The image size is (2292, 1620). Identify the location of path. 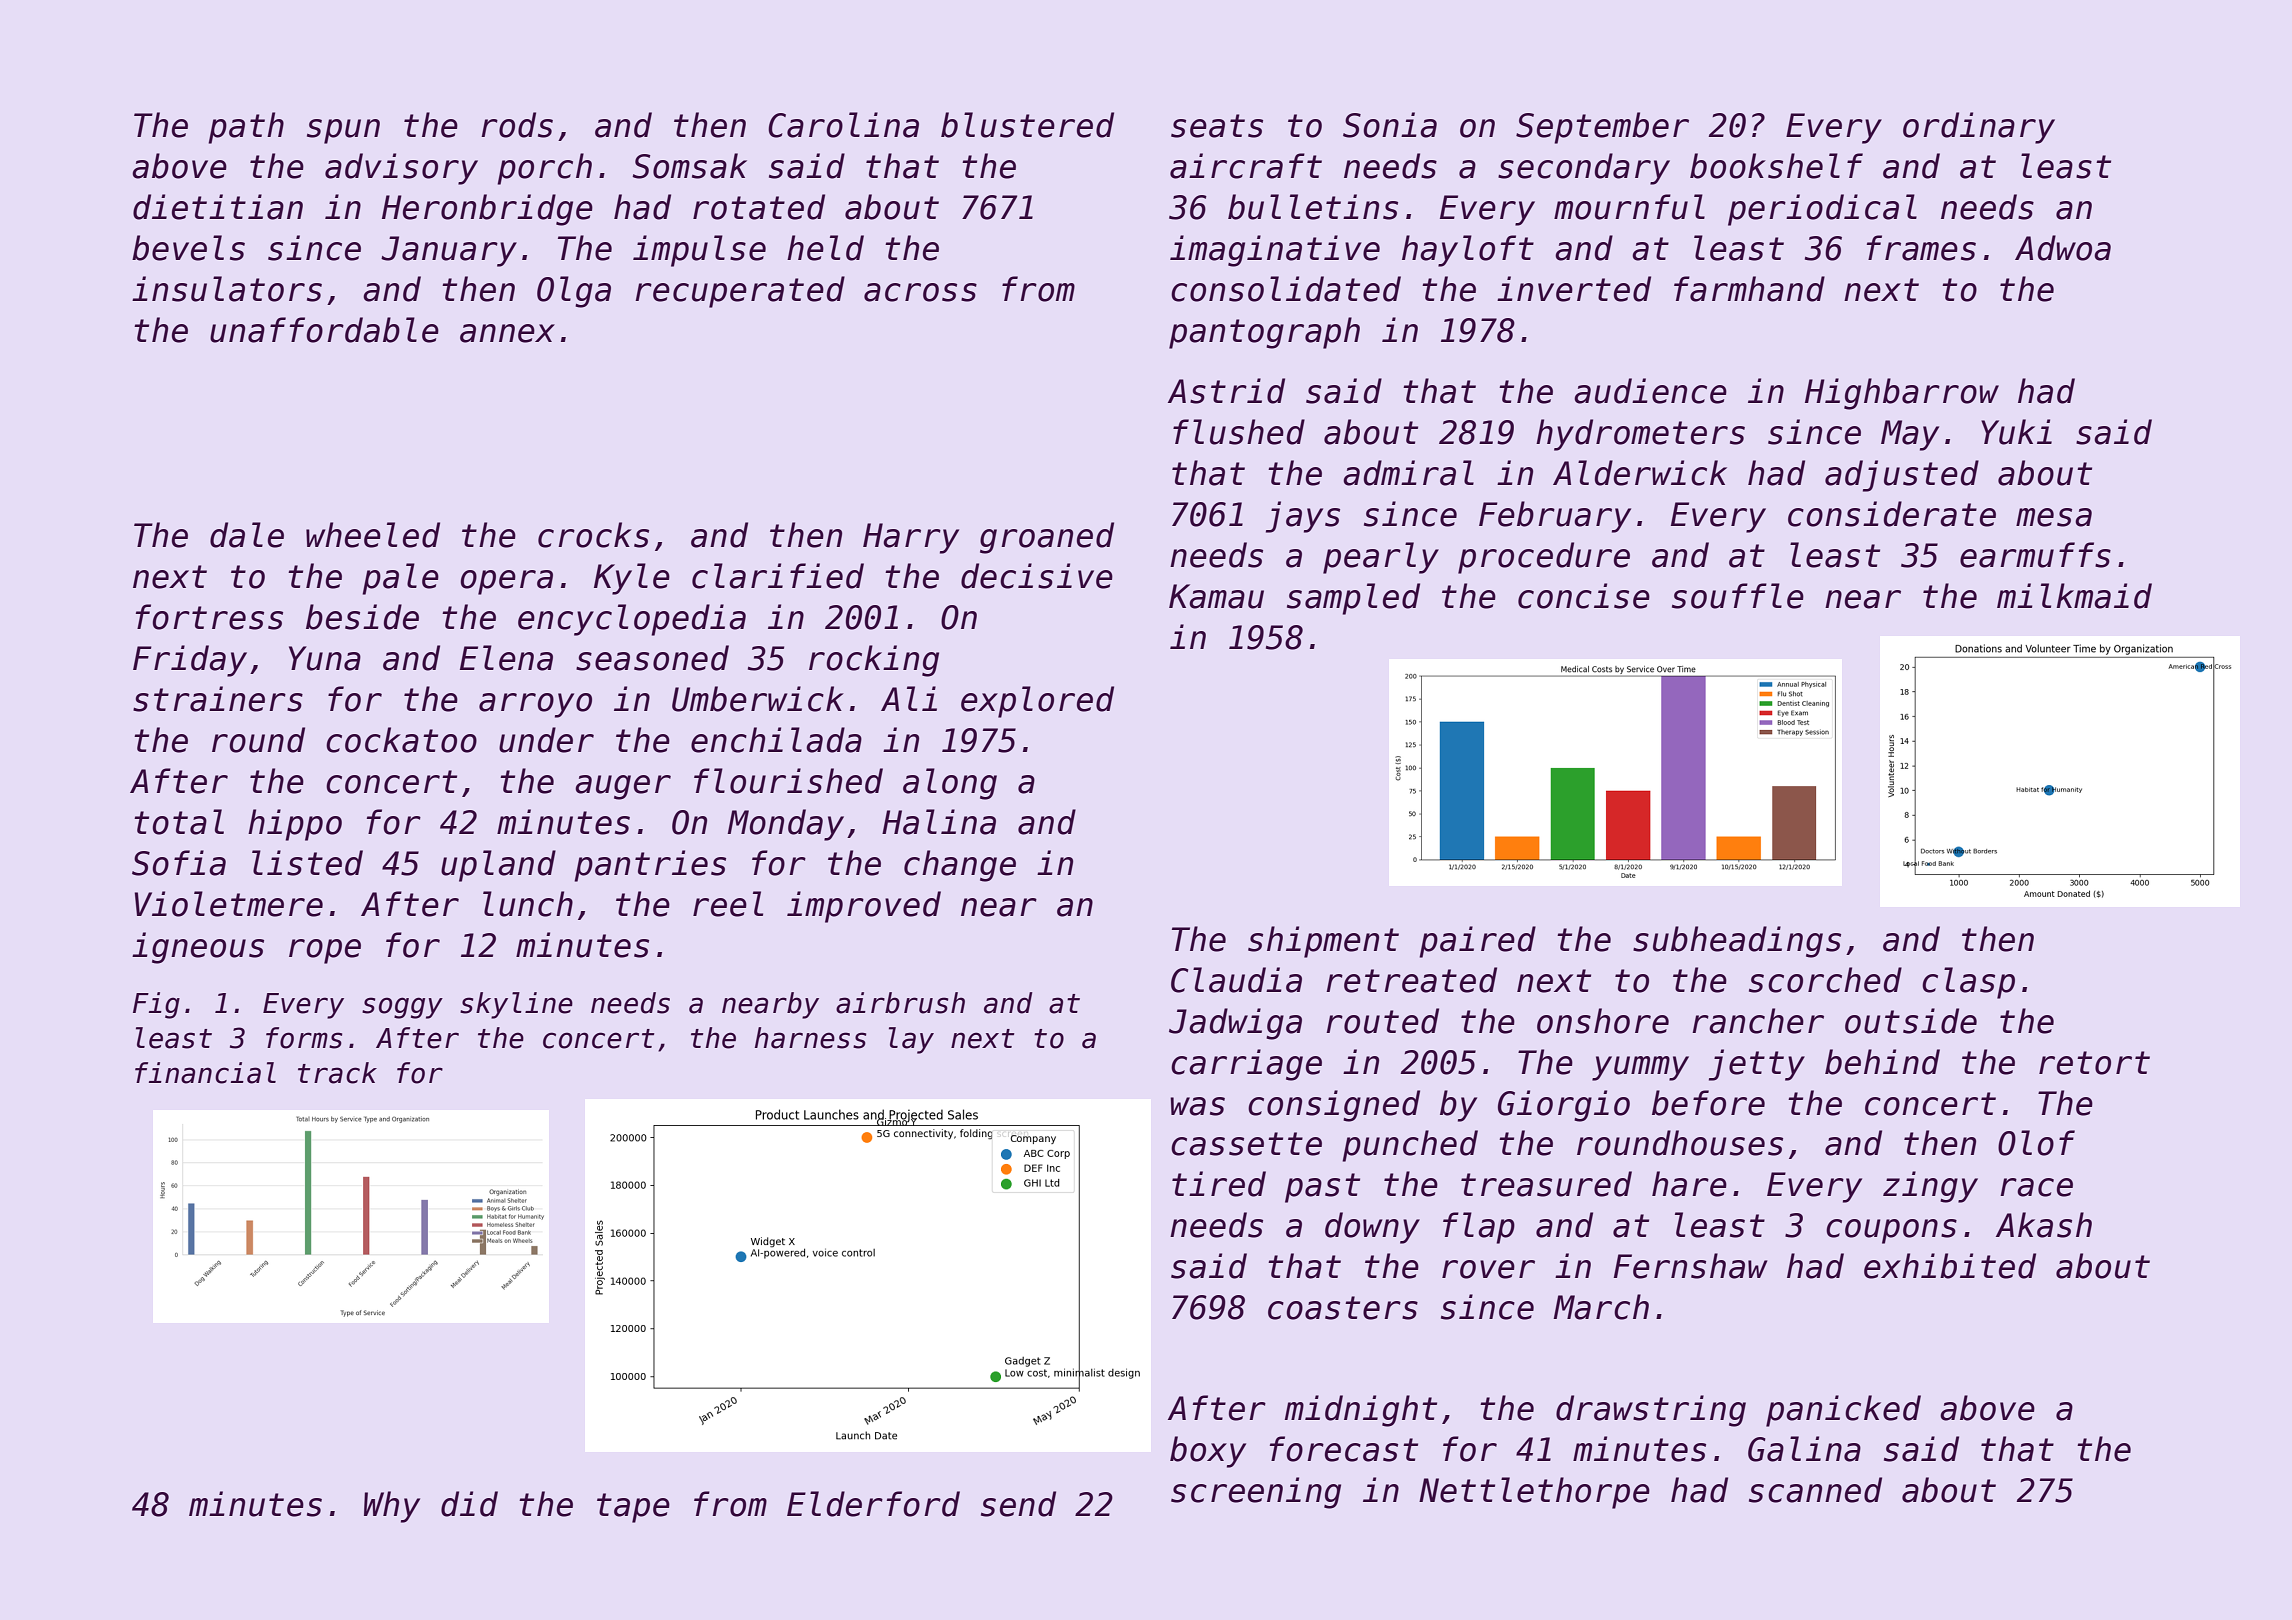
(246, 128).
